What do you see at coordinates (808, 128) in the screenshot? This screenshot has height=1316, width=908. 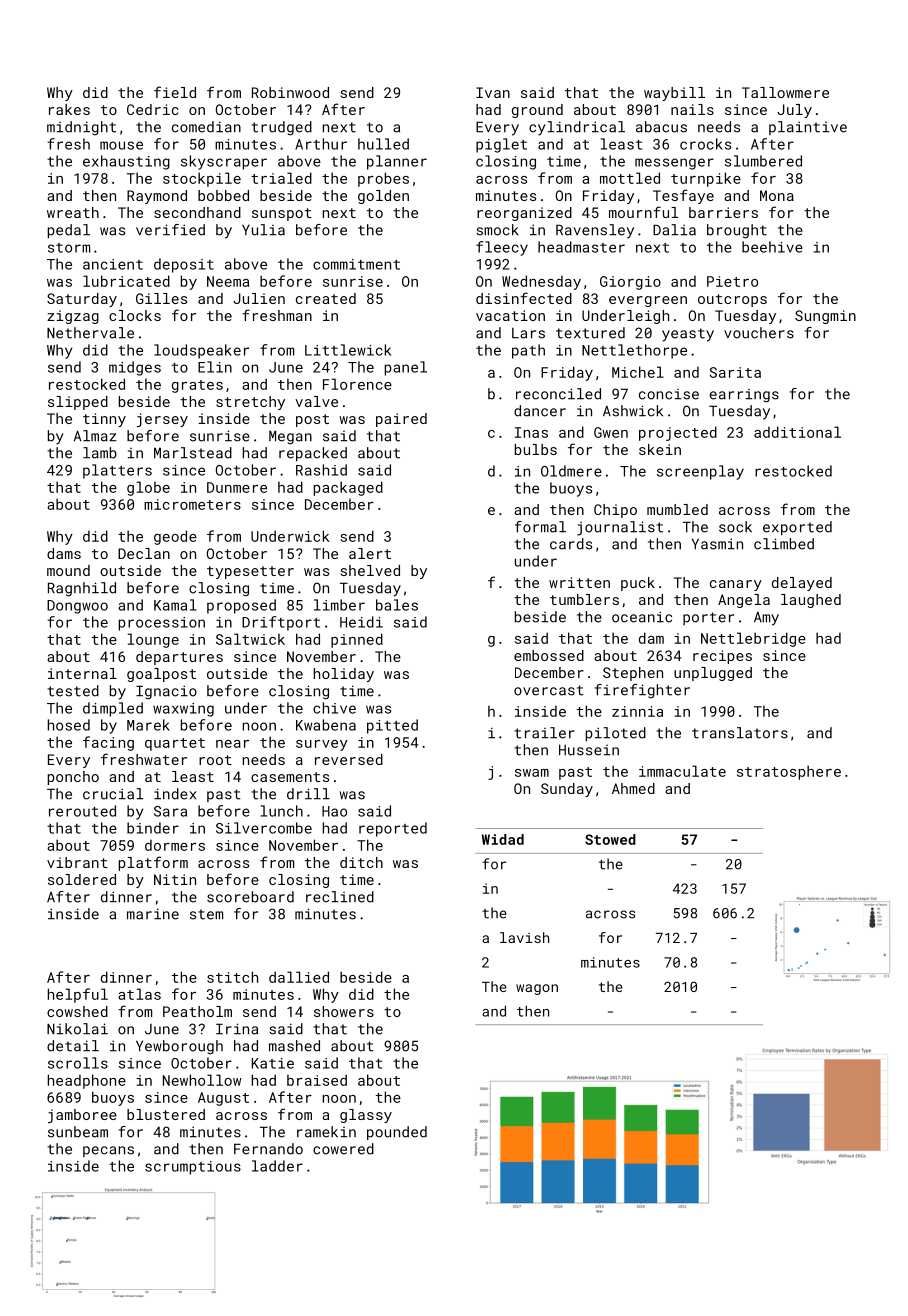 I see `plaintive` at bounding box center [808, 128].
